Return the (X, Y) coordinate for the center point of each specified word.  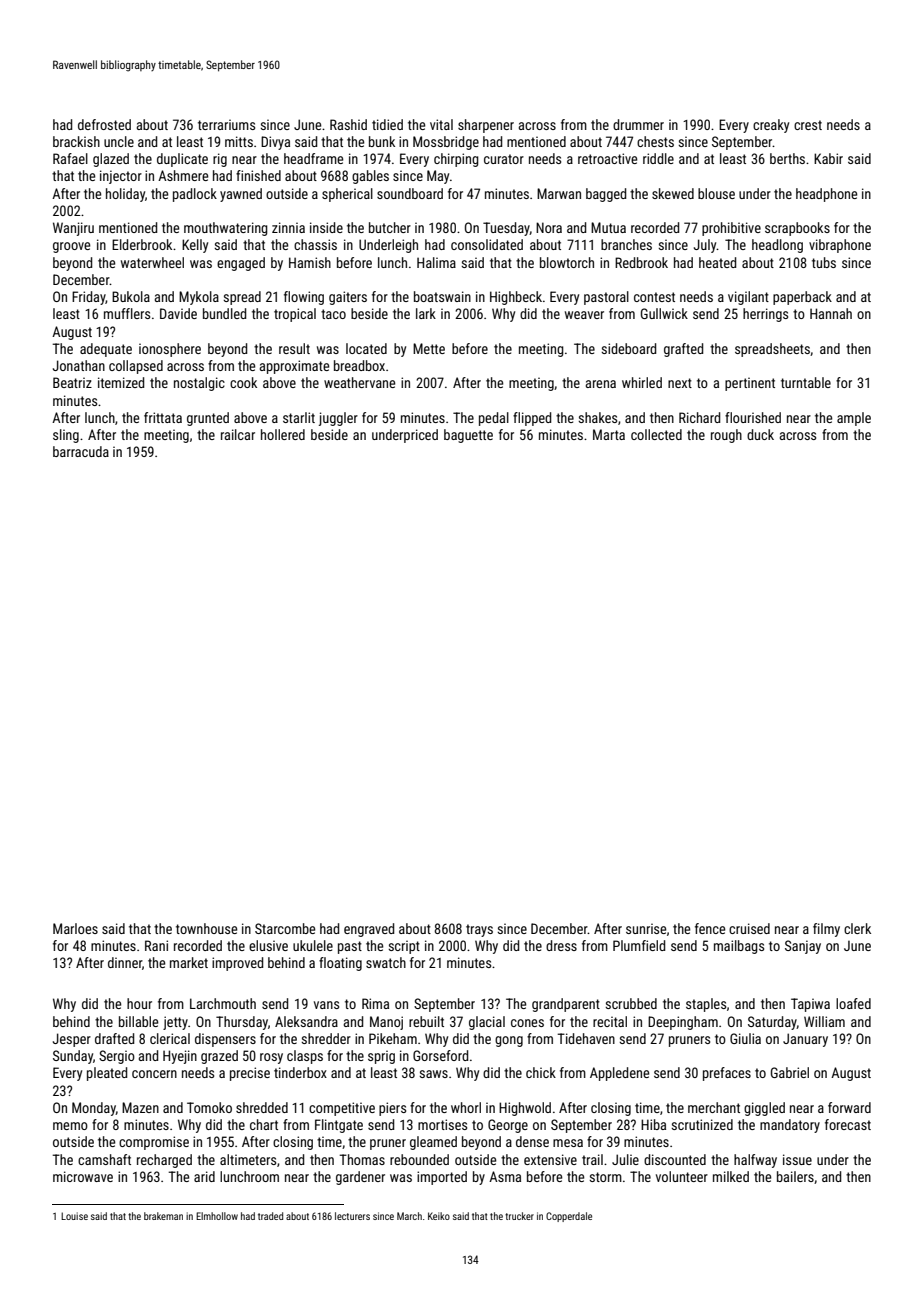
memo (70, 1126)
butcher (390, 227)
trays (479, 930)
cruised (749, 928)
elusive (268, 945)
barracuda (81, 451)
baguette (468, 436)
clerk (857, 928)
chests (655, 141)
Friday (89, 298)
